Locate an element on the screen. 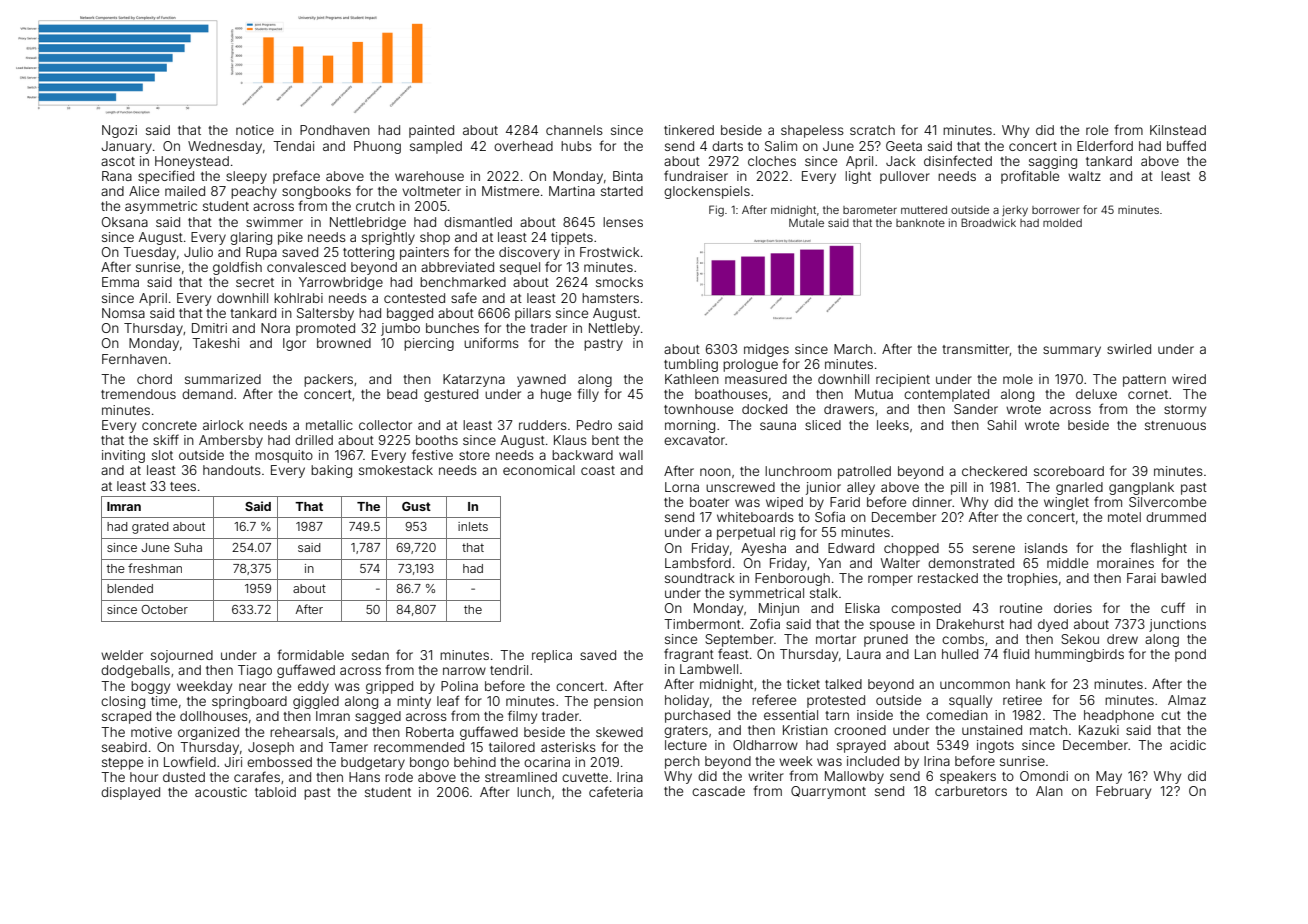 This screenshot has width=1308, height=924. Hans is located at coordinates (364, 777).
